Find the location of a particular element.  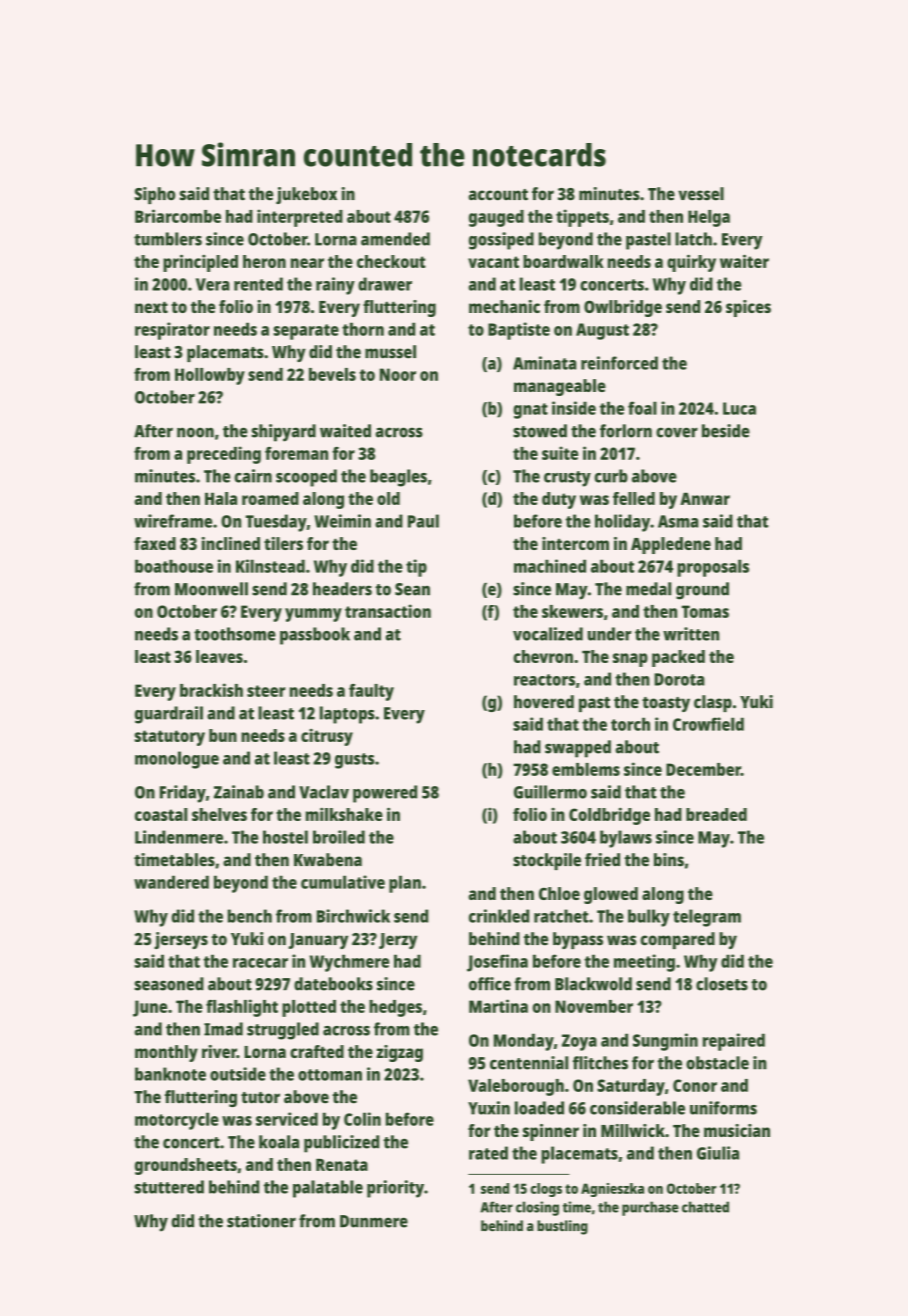

vocalized is located at coordinates (548, 634).
